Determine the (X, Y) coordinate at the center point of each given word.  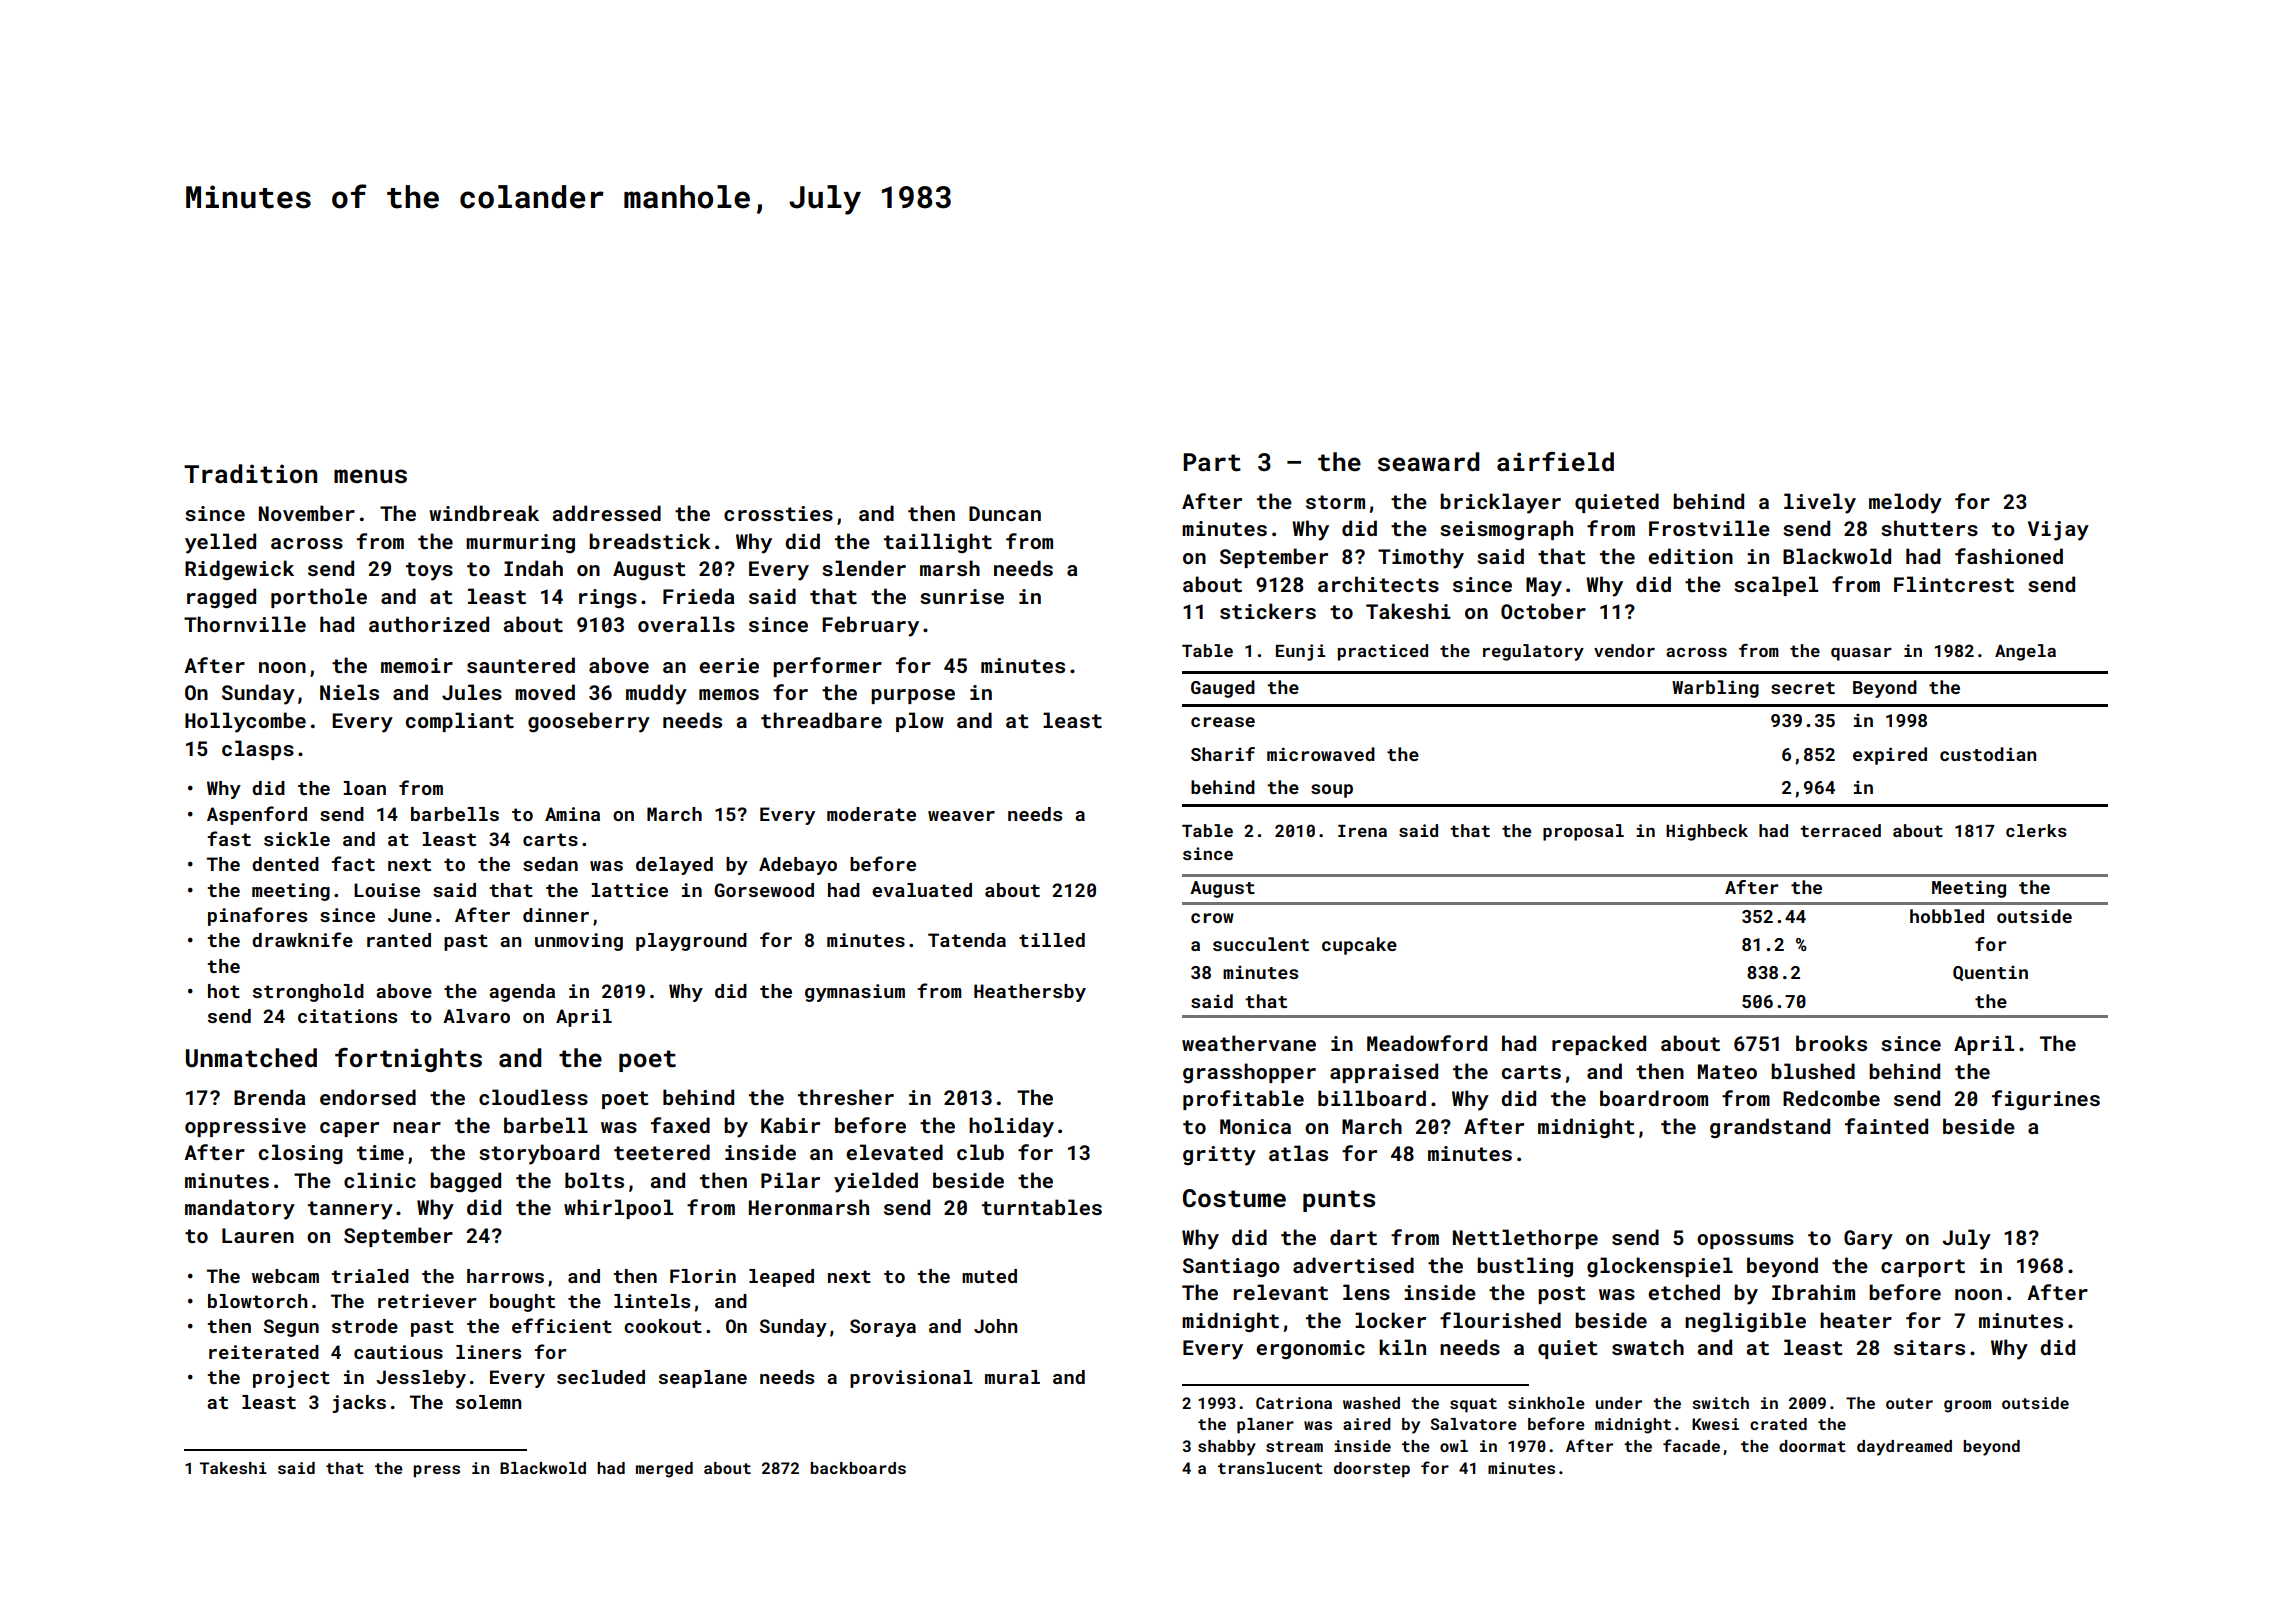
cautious (398, 1352)
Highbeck (1707, 832)
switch (1720, 1403)
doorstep (1372, 1470)
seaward (1428, 462)
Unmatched (251, 1058)
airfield (1555, 461)
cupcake (1359, 946)
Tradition (250, 474)
